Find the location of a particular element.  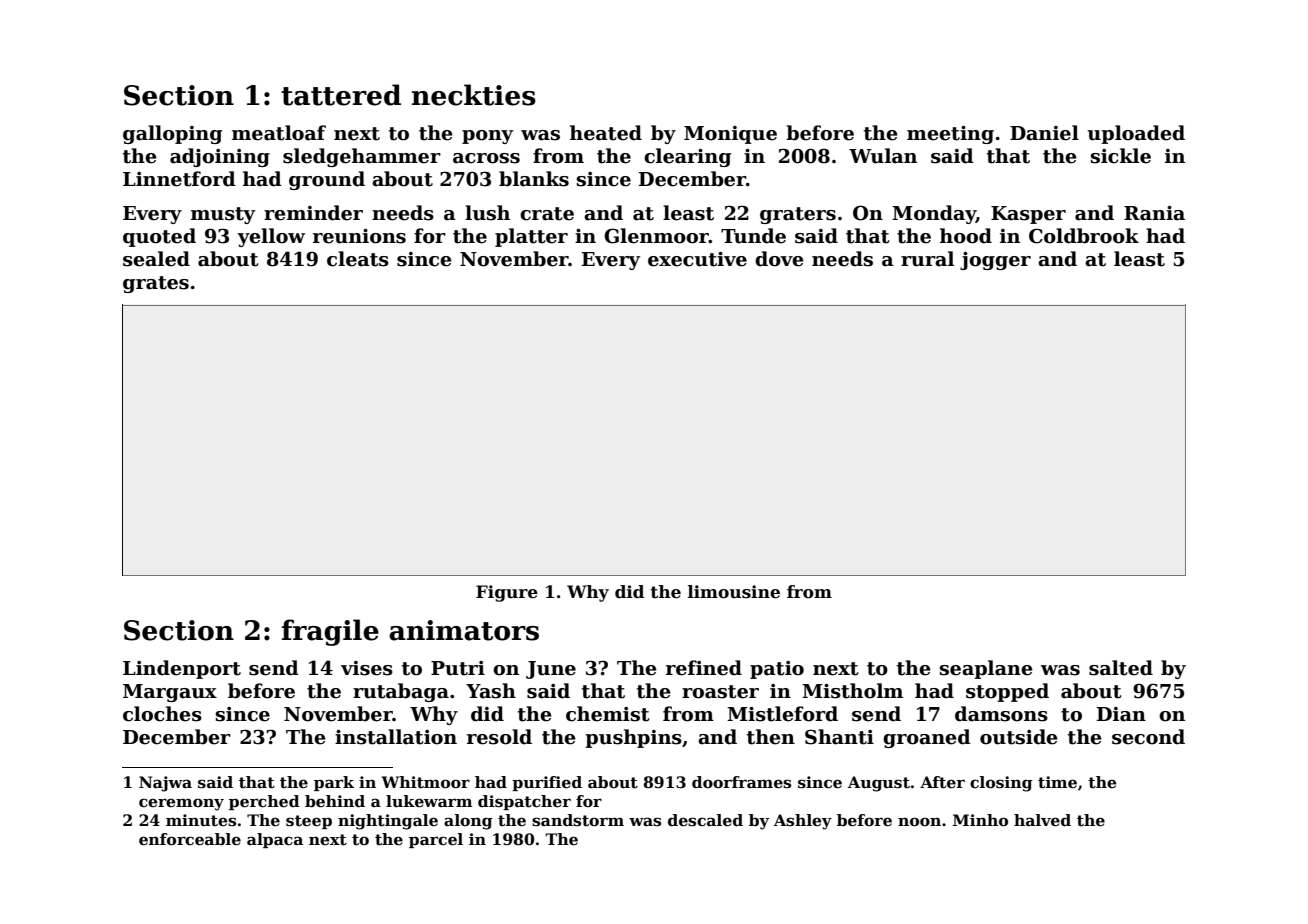

salted is located at coordinates (1121, 668).
